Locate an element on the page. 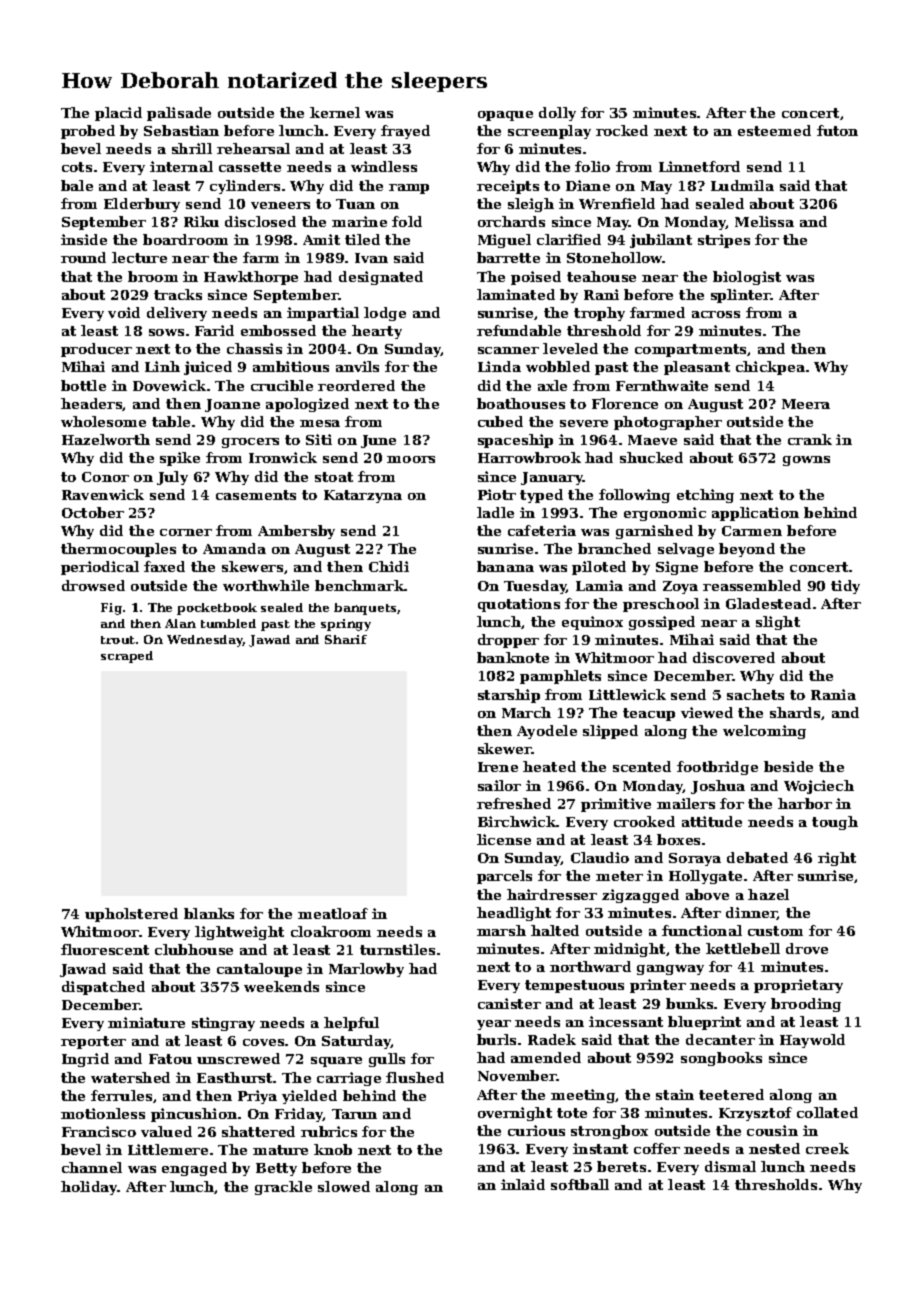 The height and width of the document is (1308, 924). inlaid is located at coordinates (523, 1184).
